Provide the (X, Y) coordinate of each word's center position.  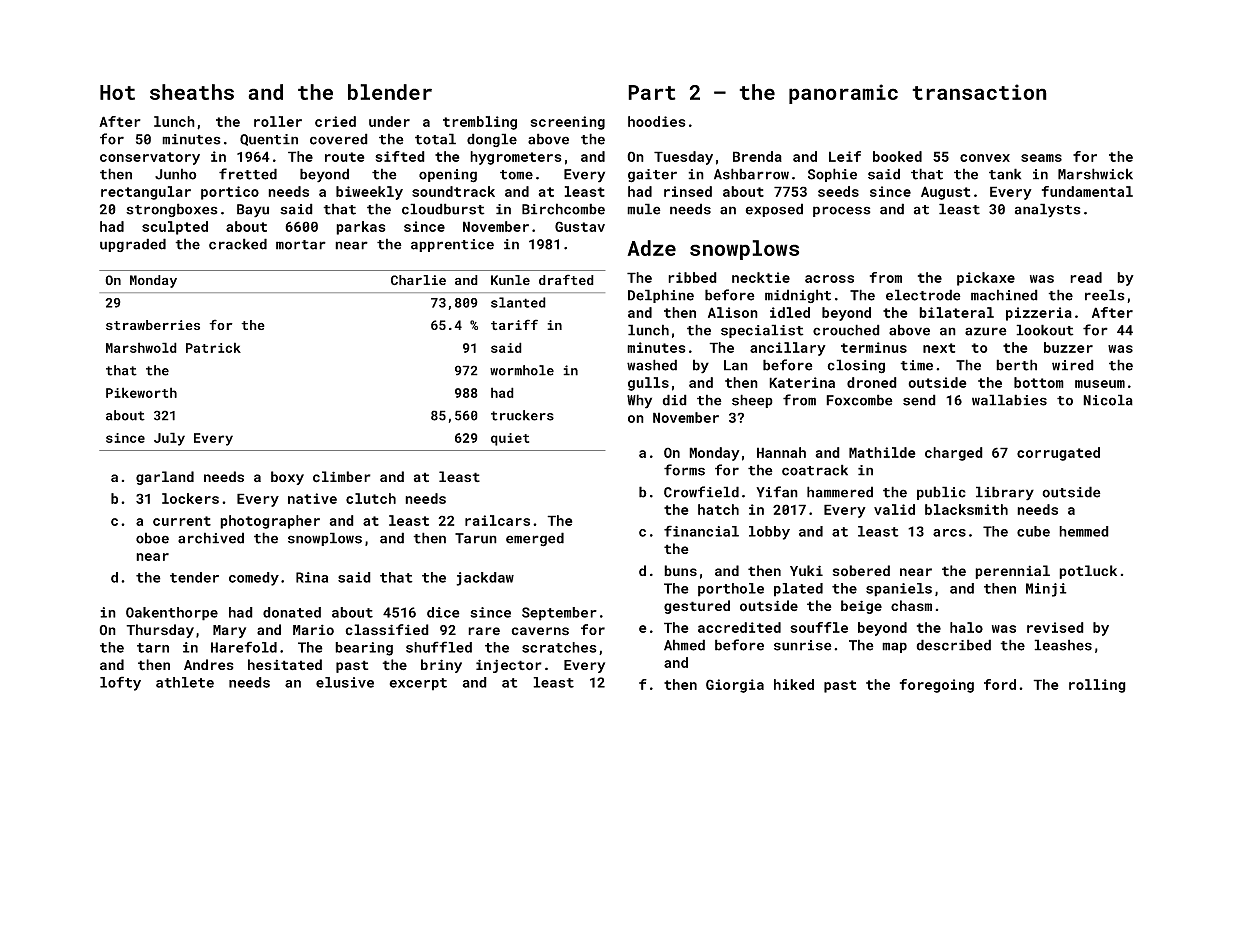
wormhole (522, 370)
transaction (979, 92)
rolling (1097, 686)
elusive (345, 682)
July (169, 439)
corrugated (1058, 454)
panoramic (843, 94)
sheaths (192, 92)
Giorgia (735, 686)
